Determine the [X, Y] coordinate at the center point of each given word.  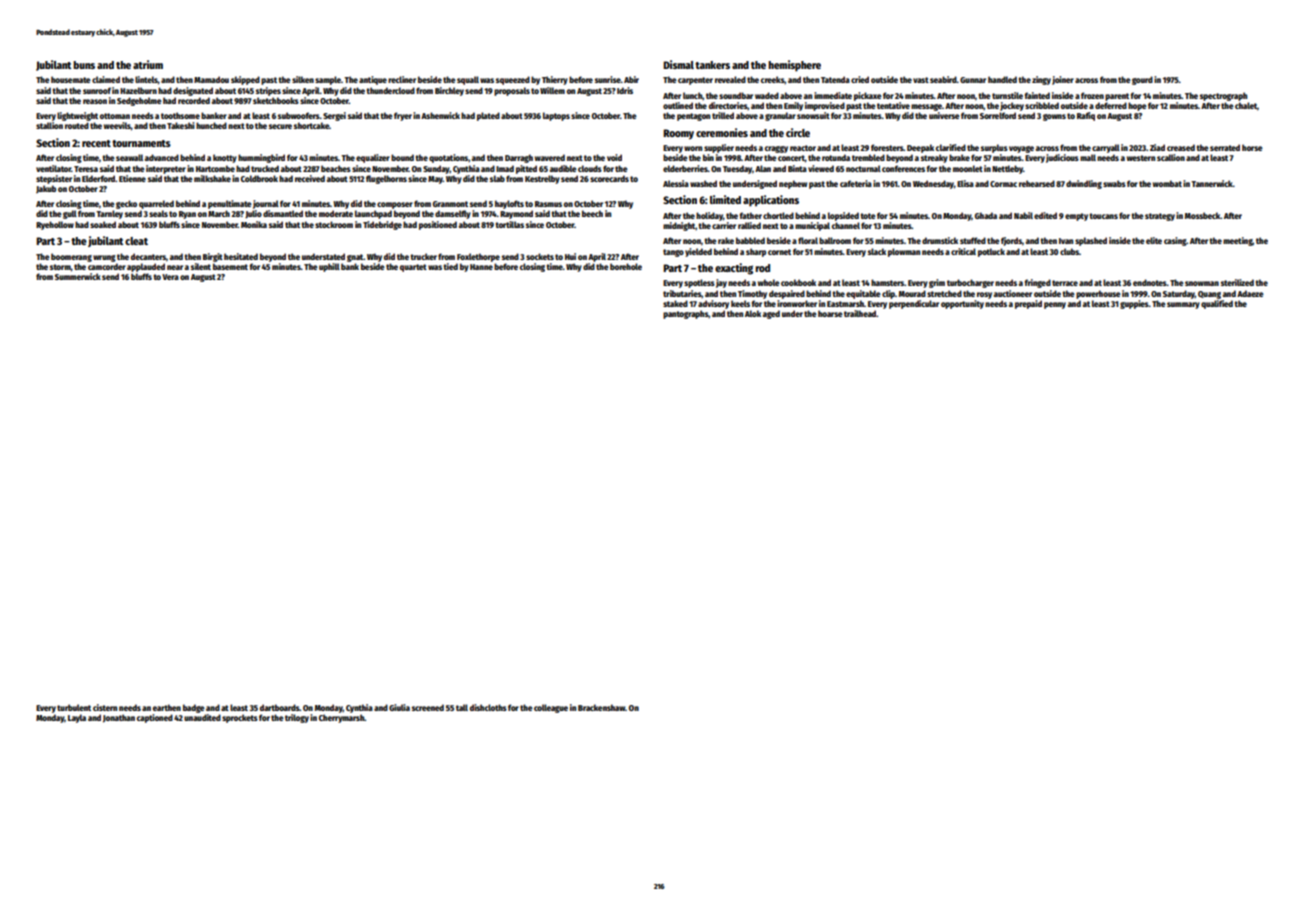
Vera [170, 277]
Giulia [399, 707]
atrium [148, 64]
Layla [77, 718]
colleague [551, 708]
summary [1183, 305]
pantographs [686, 314]
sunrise [608, 79]
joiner [1063, 80]
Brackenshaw [601, 707]
